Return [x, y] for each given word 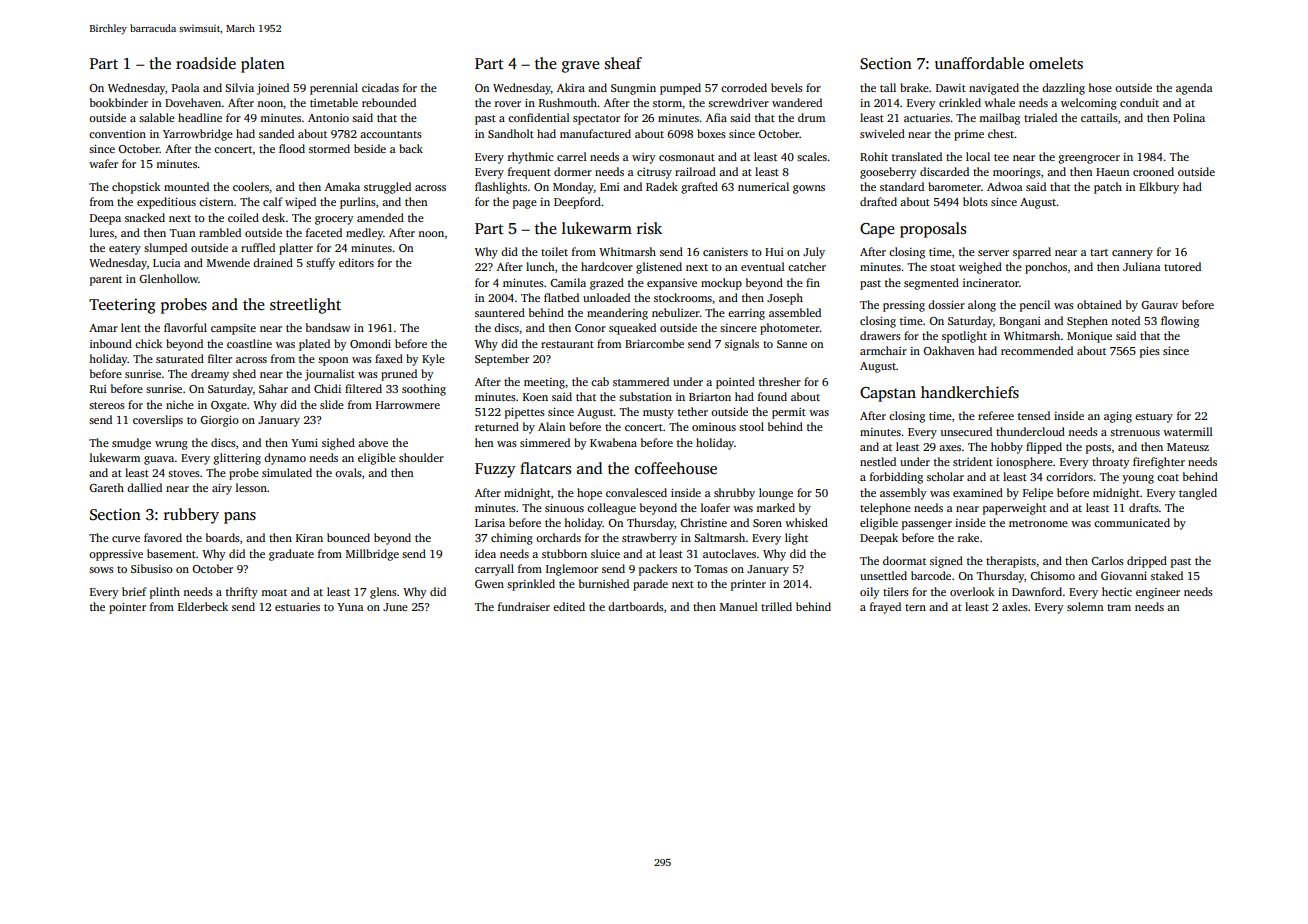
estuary [1154, 418]
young [1138, 479]
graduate [291, 555]
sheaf [623, 63]
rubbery [191, 516]
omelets [1056, 63]
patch [1108, 188]
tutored [1182, 266]
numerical [763, 186]
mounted [186, 186]
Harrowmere [408, 405]
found [772, 396]
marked [775, 507]
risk [649, 228]
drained [273, 262]
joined [273, 89]
